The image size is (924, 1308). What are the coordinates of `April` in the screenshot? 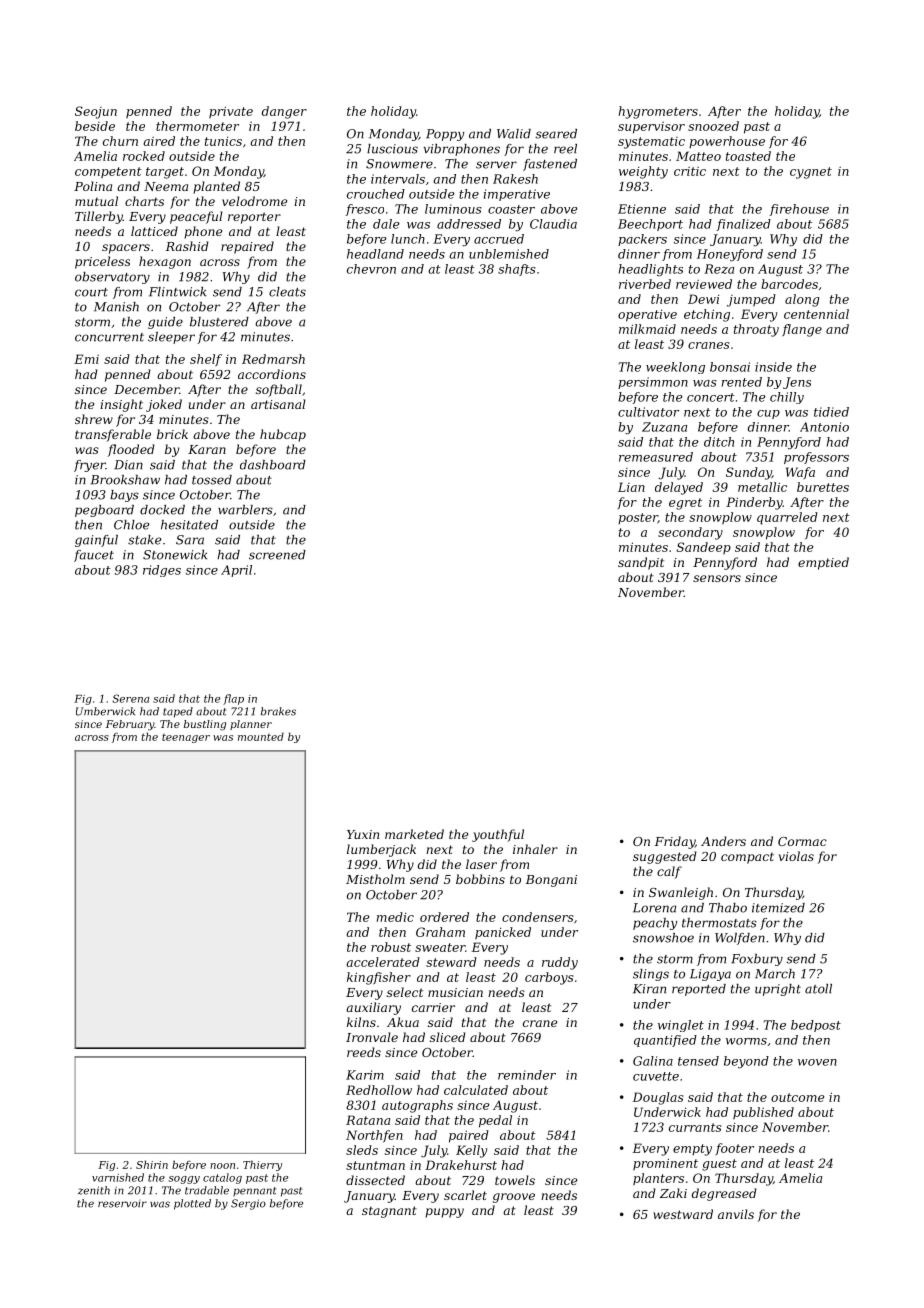 It's located at (236, 571).
